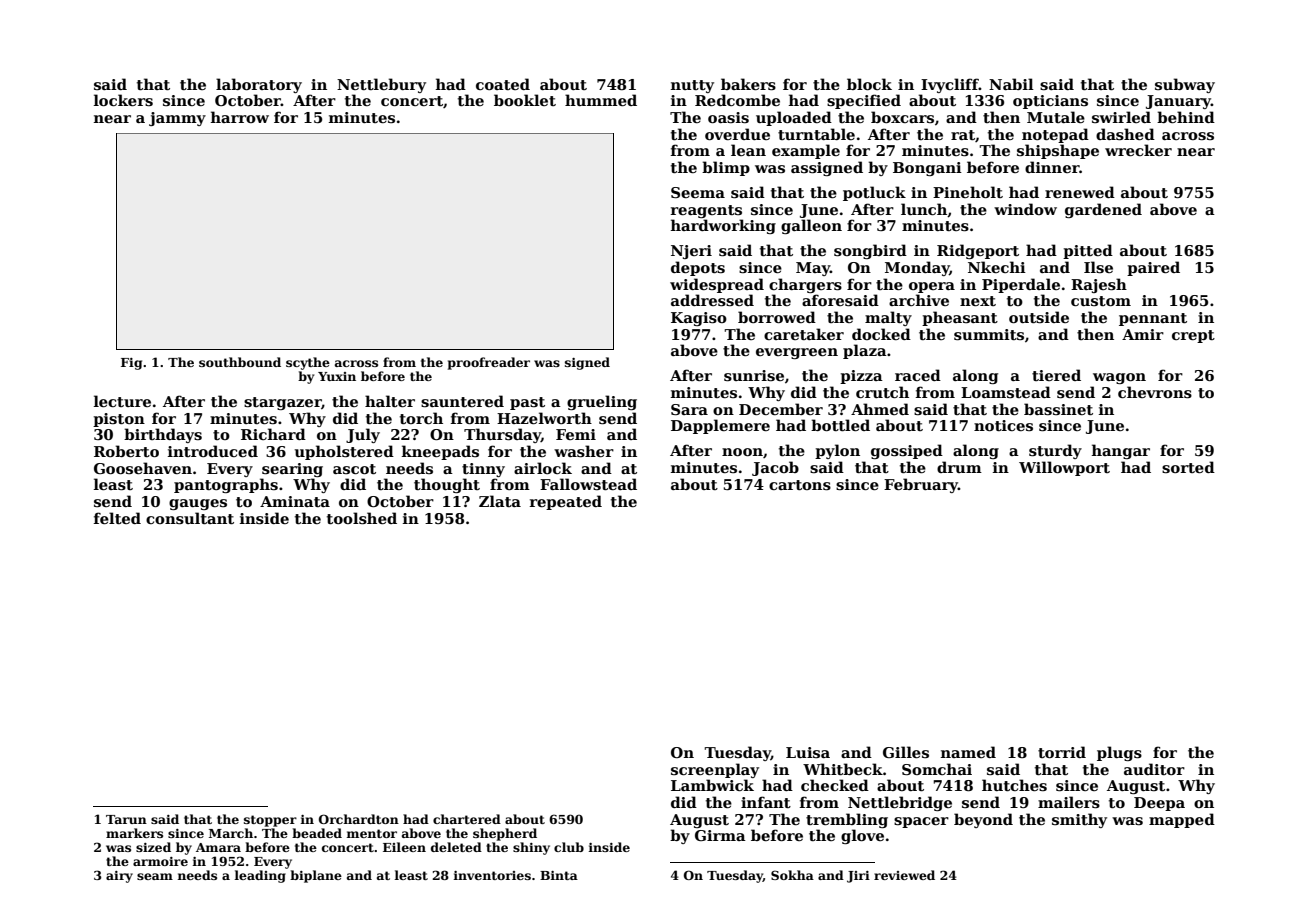 The image size is (1308, 924). I want to click on Richard, so click(273, 434).
